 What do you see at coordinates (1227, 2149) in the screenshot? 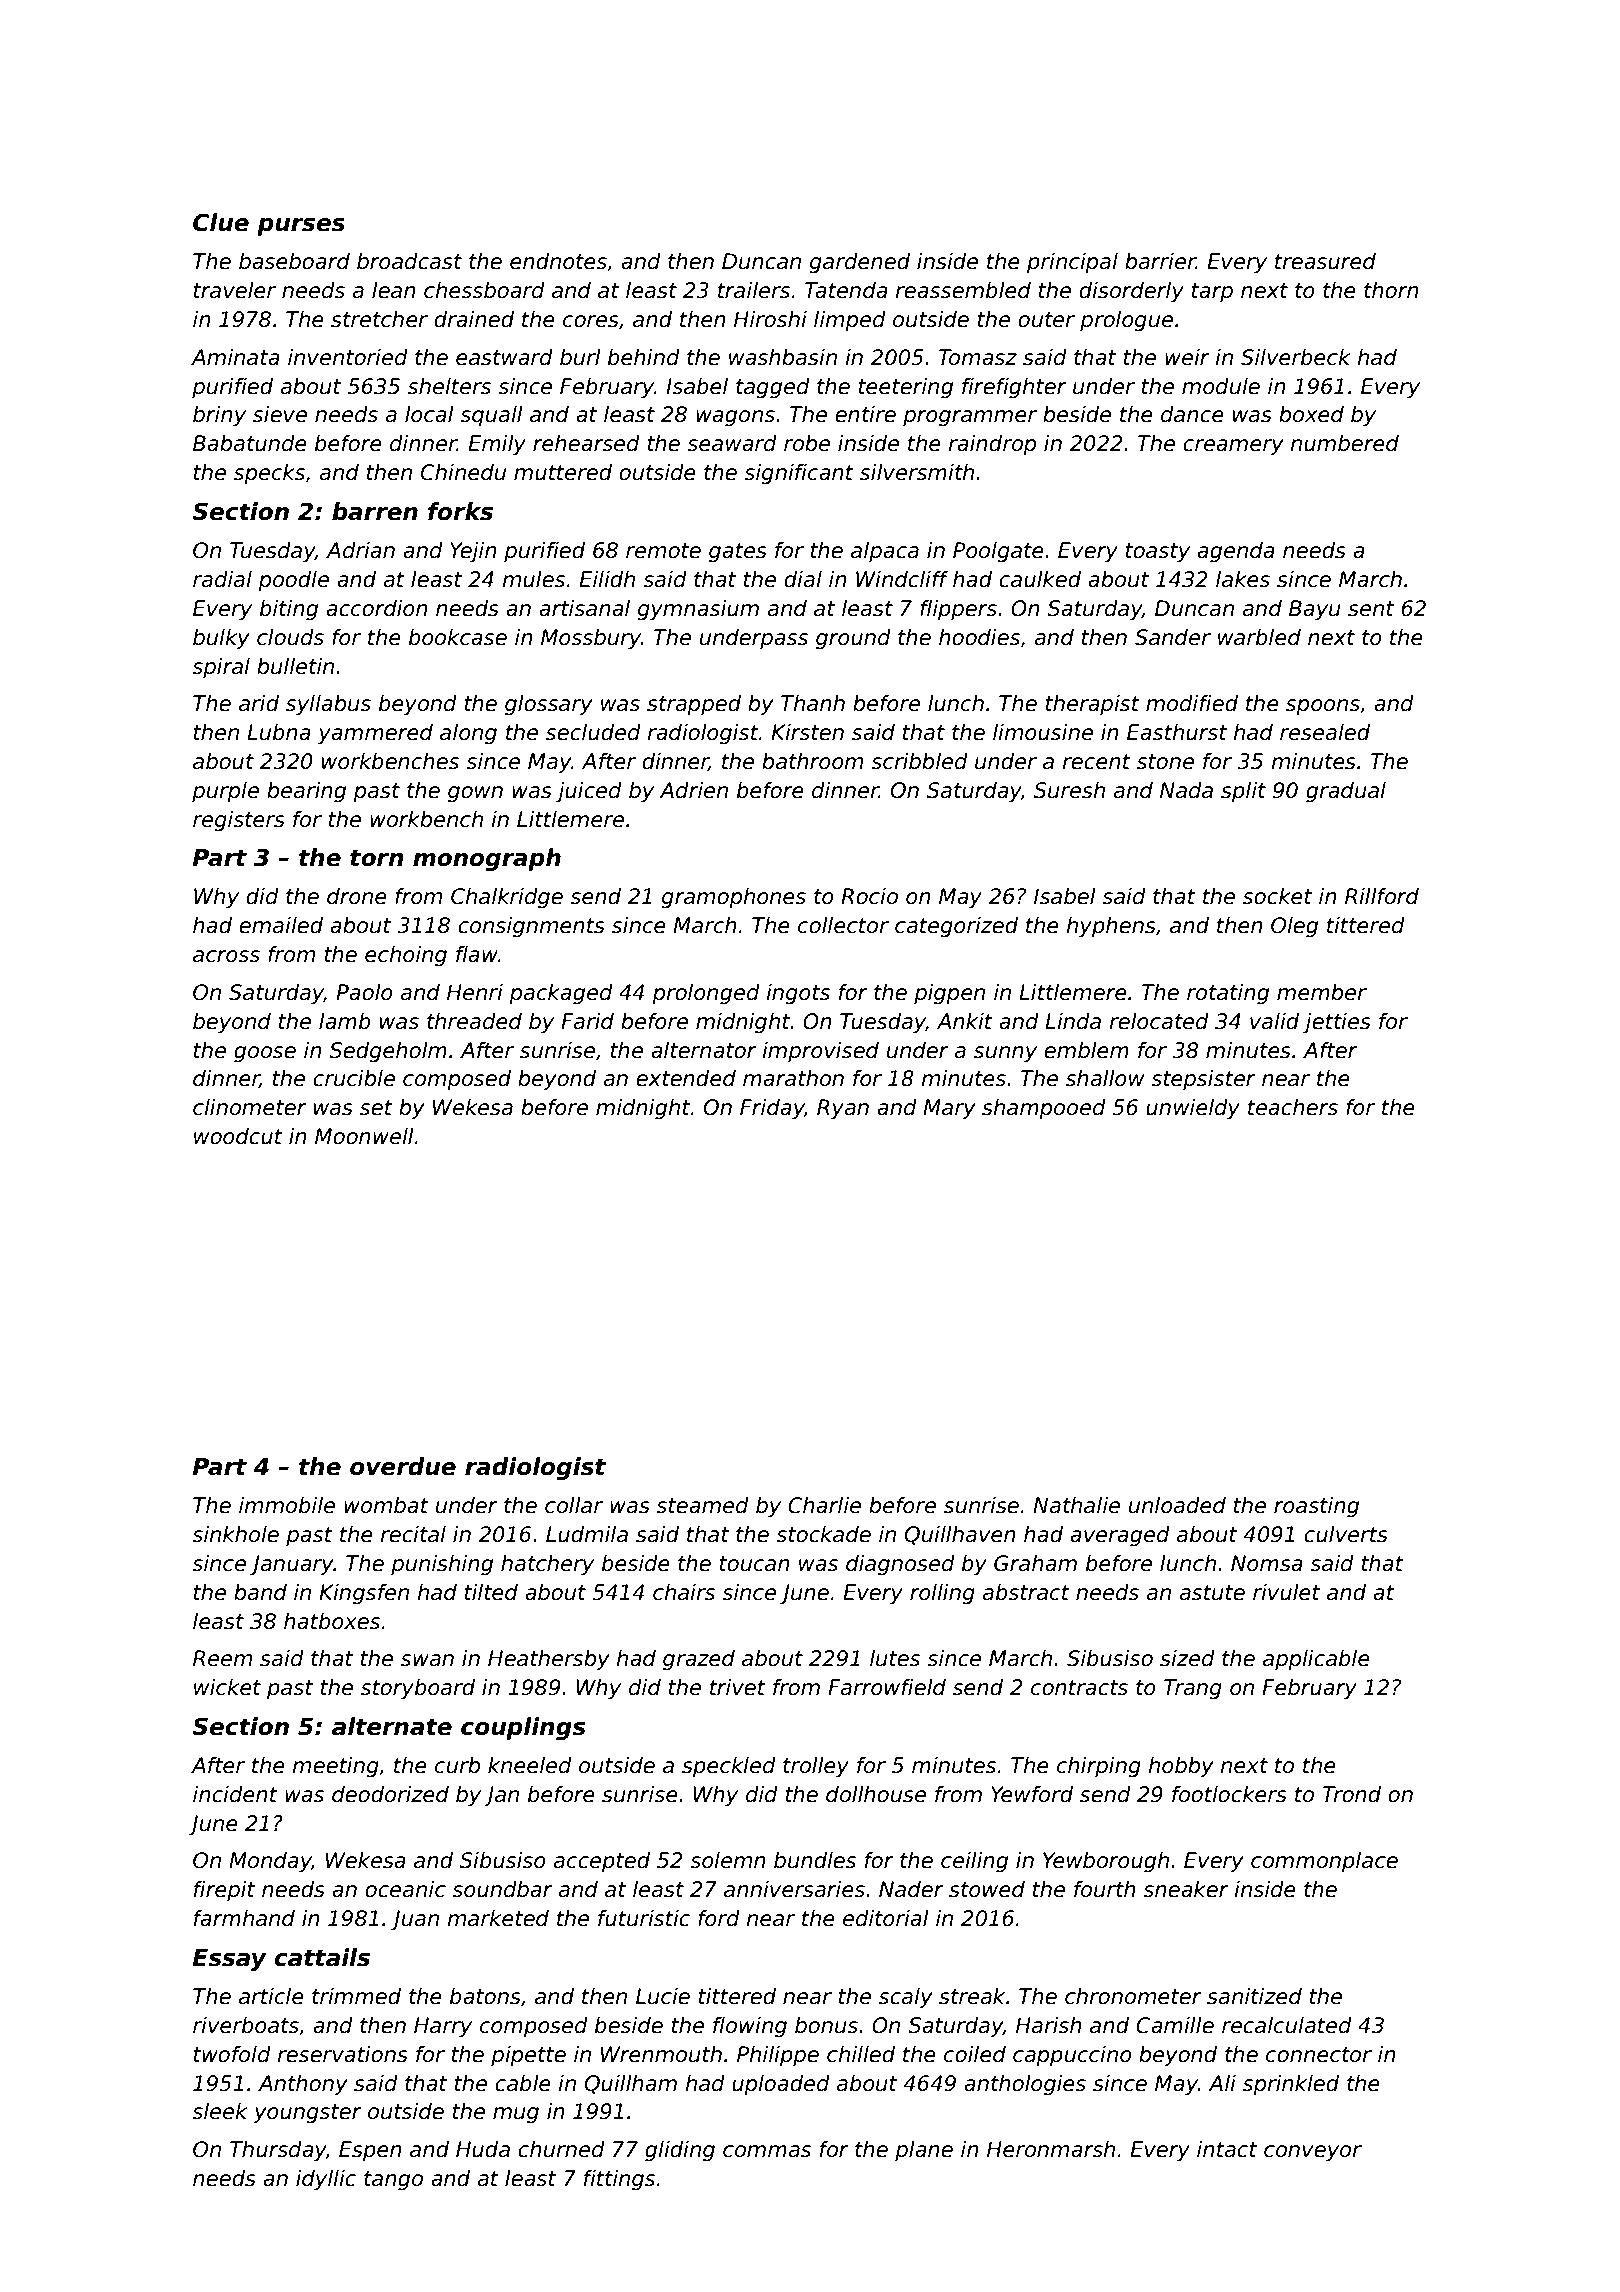
I see `intact` at bounding box center [1227, 2149].
